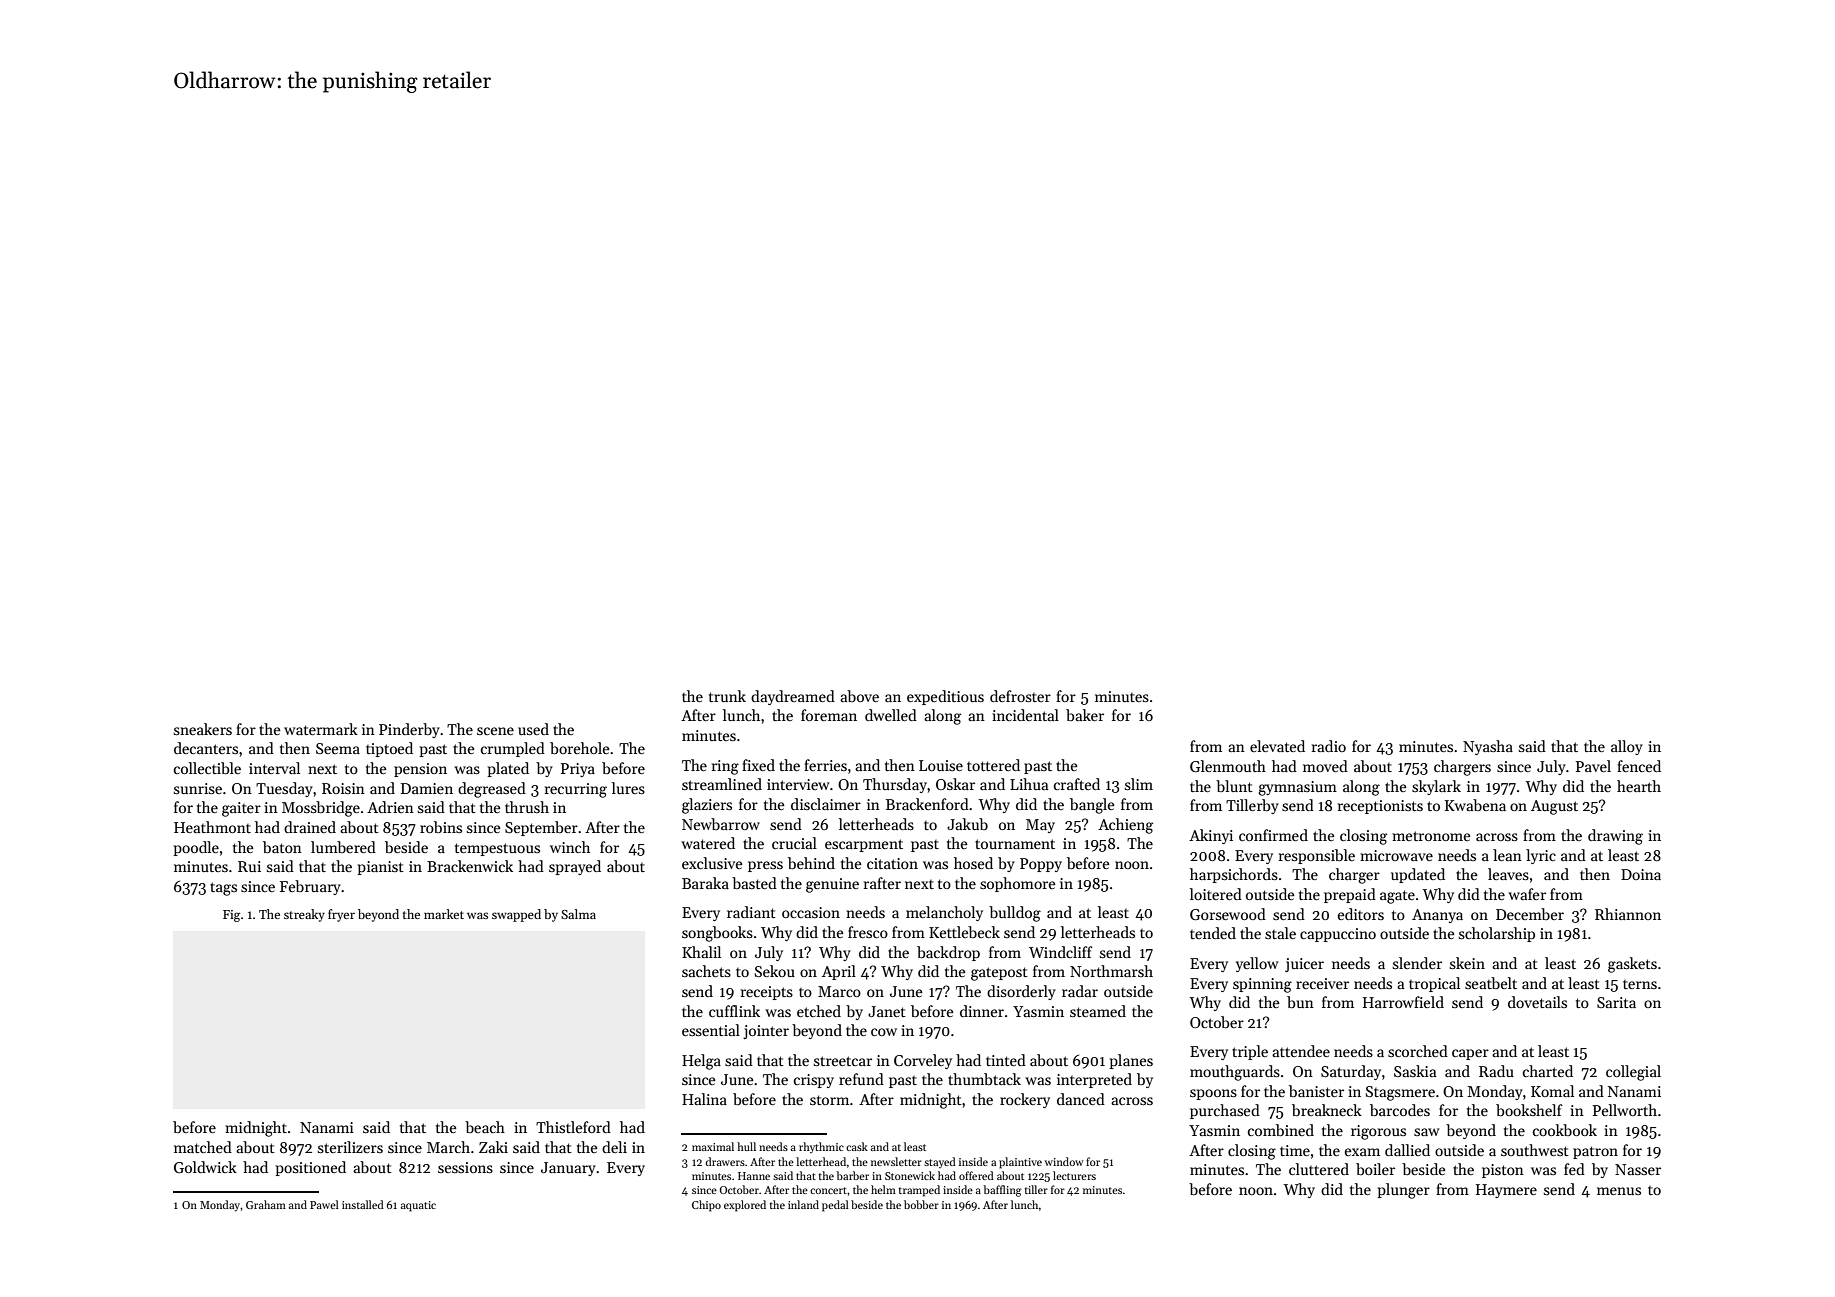  I want to click on Helga, so click(701, 1062).
